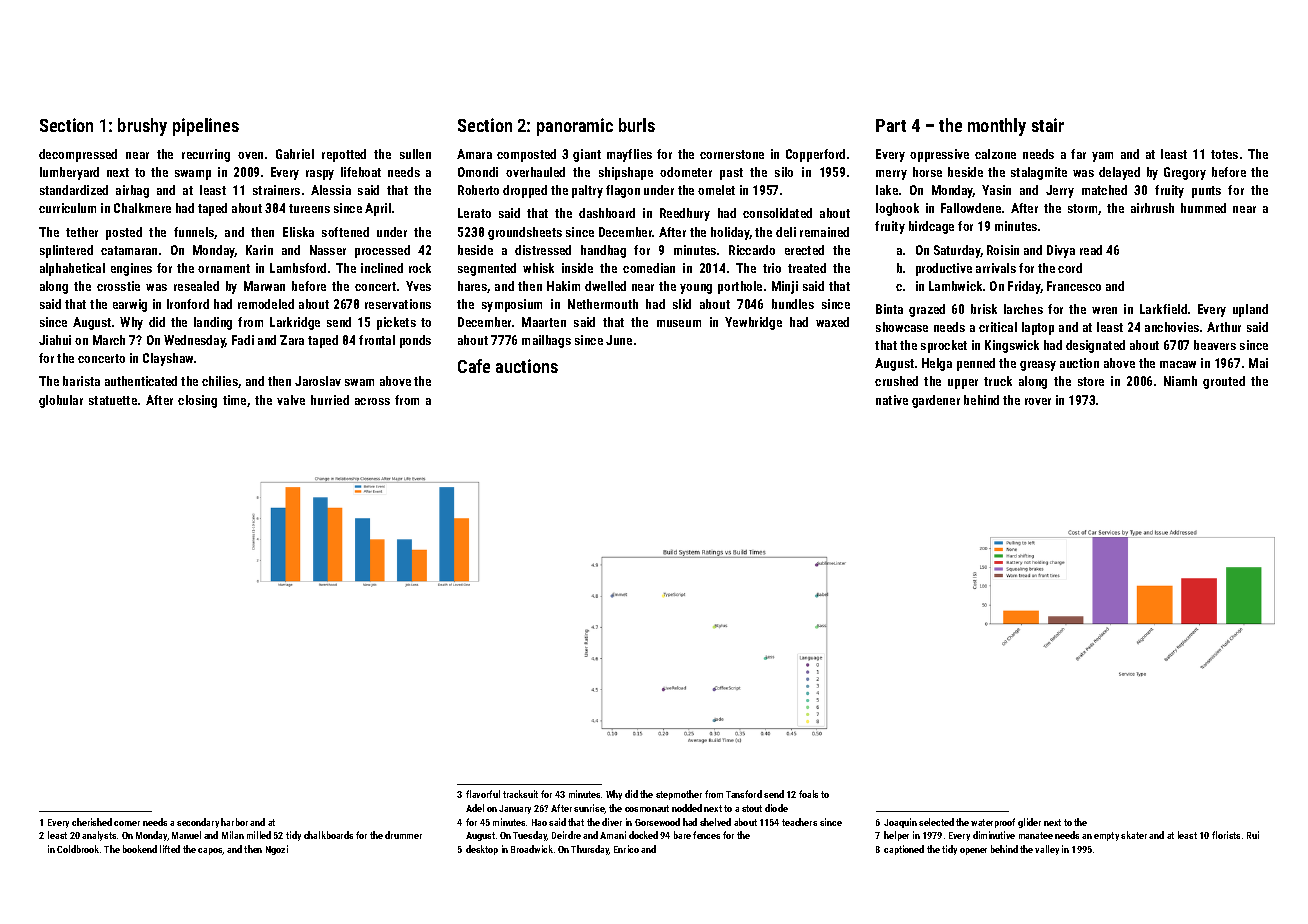 The image size is (1308, 924). What do you see at coordinates (61, 401) in the image?
I see `globular` at bounding box center [61, 401].
